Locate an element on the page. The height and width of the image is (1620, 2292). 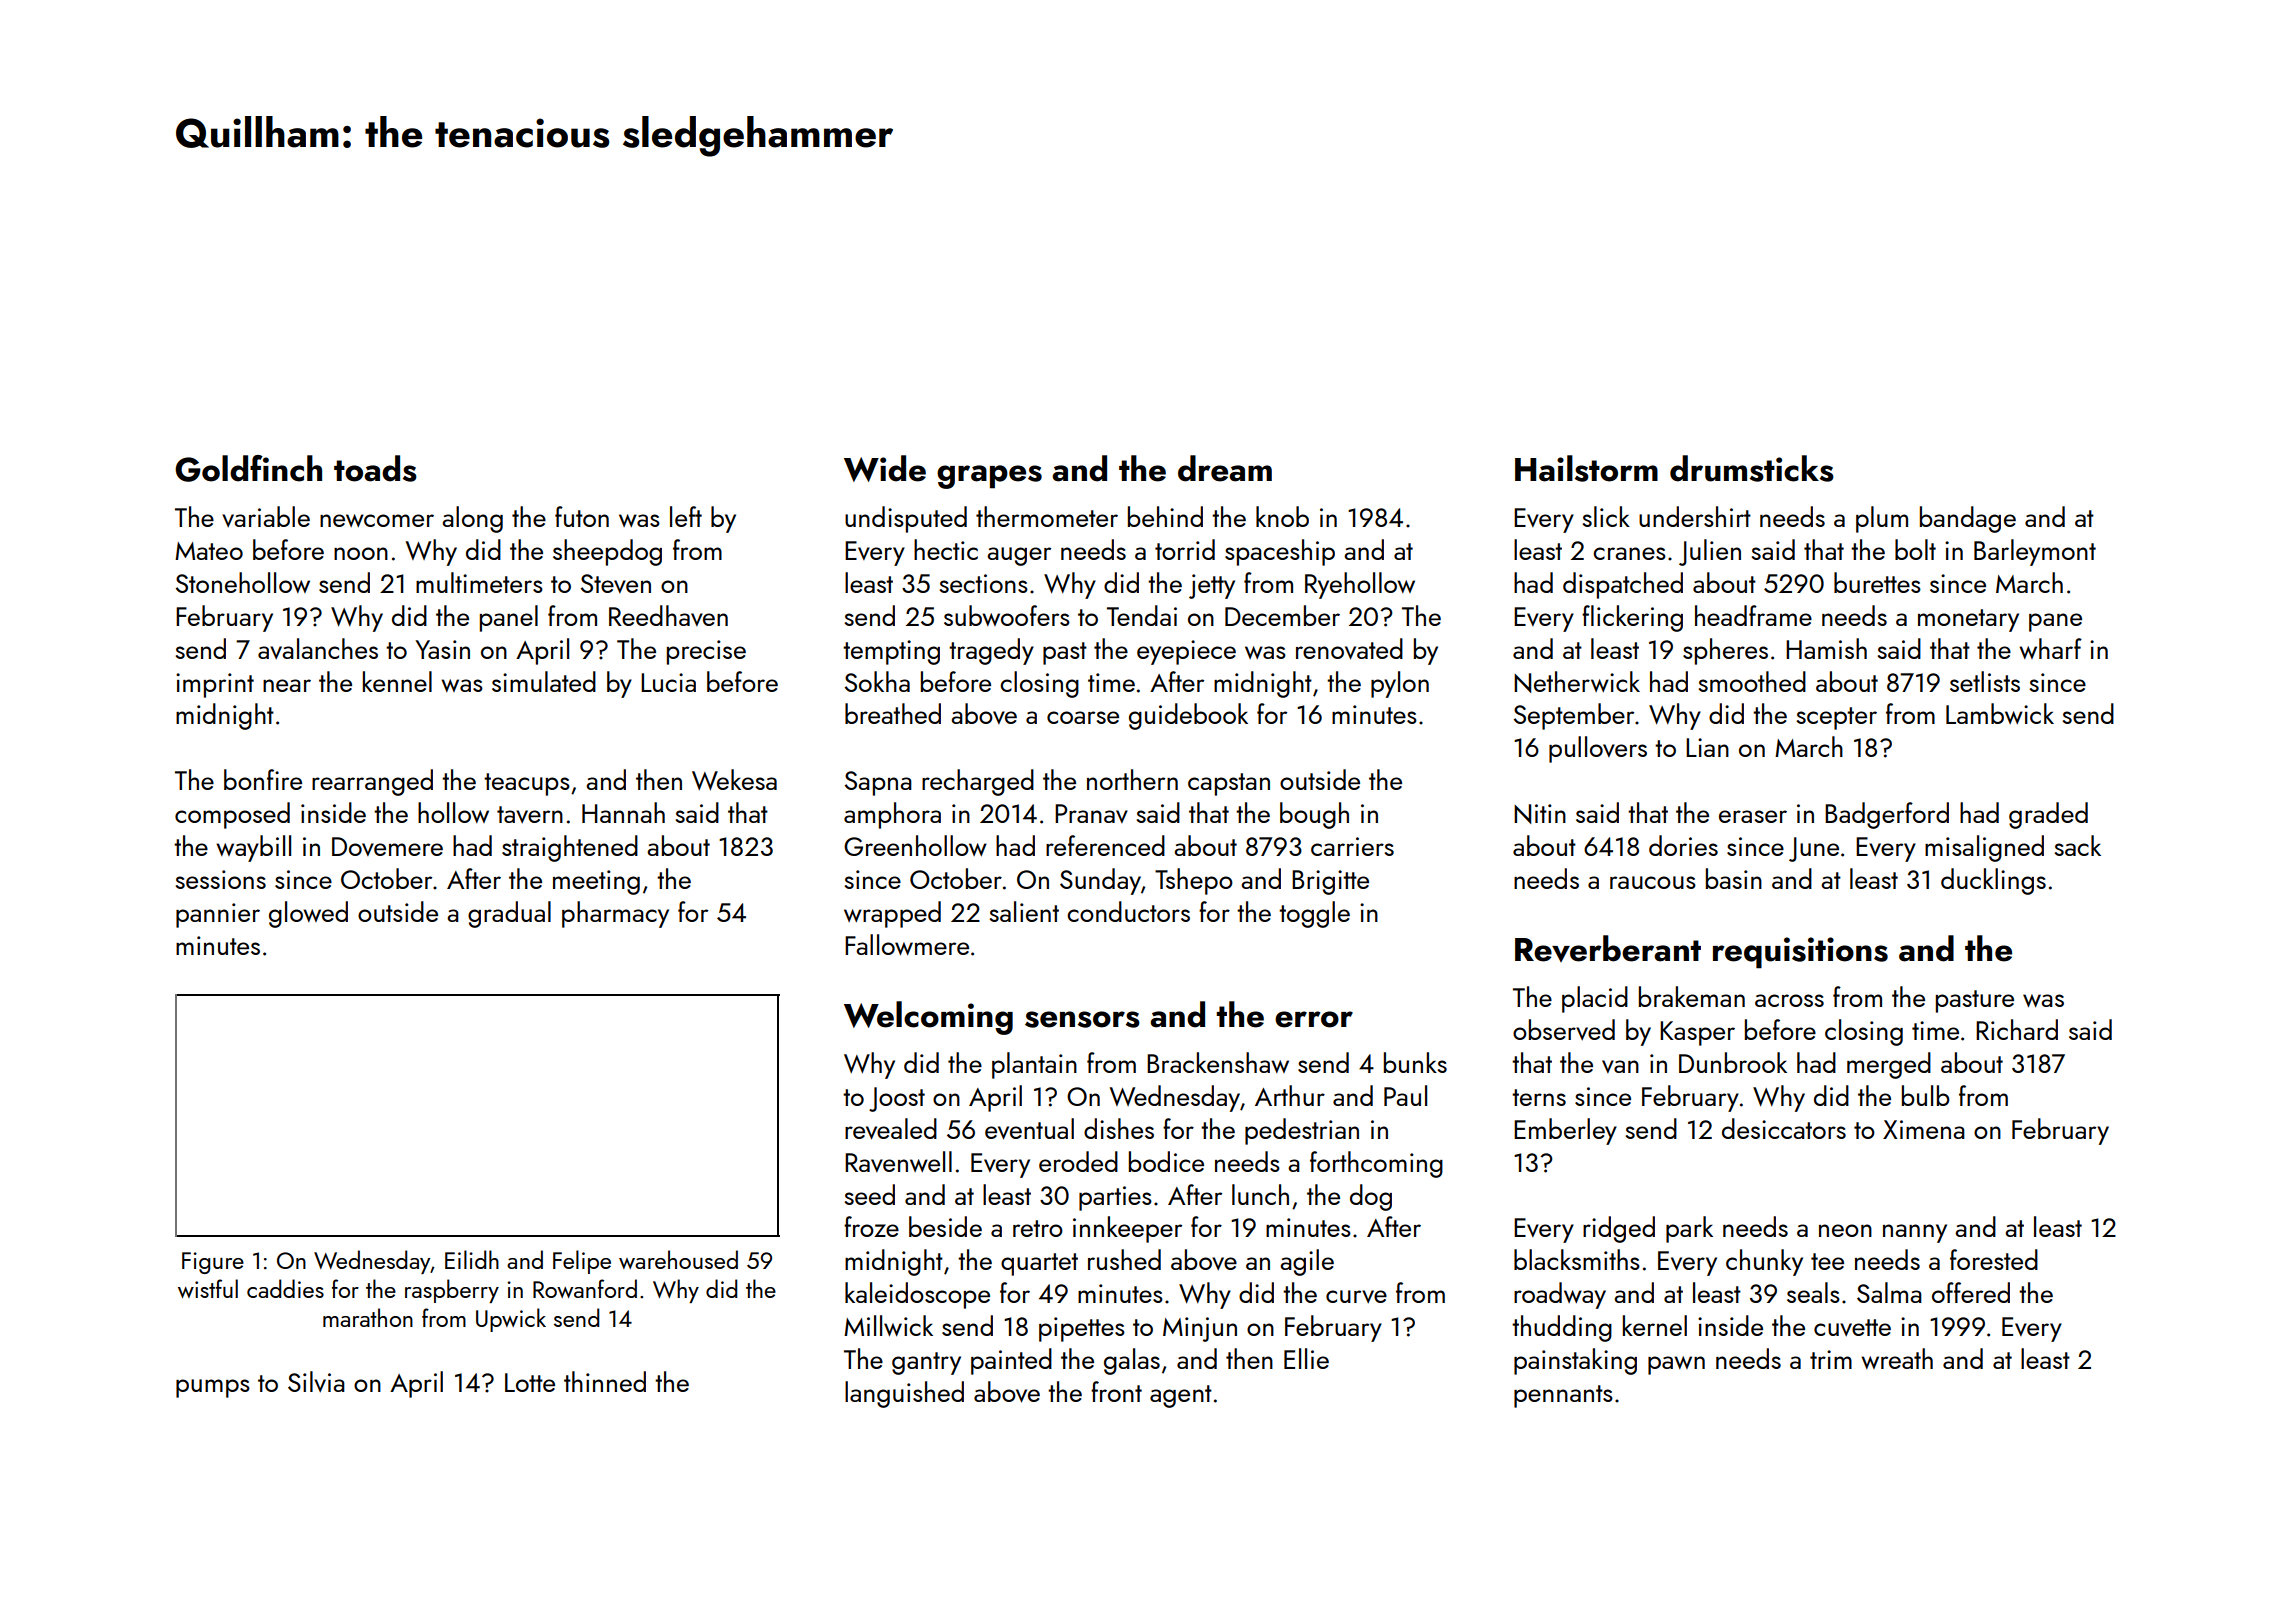
Emberley is located at coordinates (1565, 1131).
